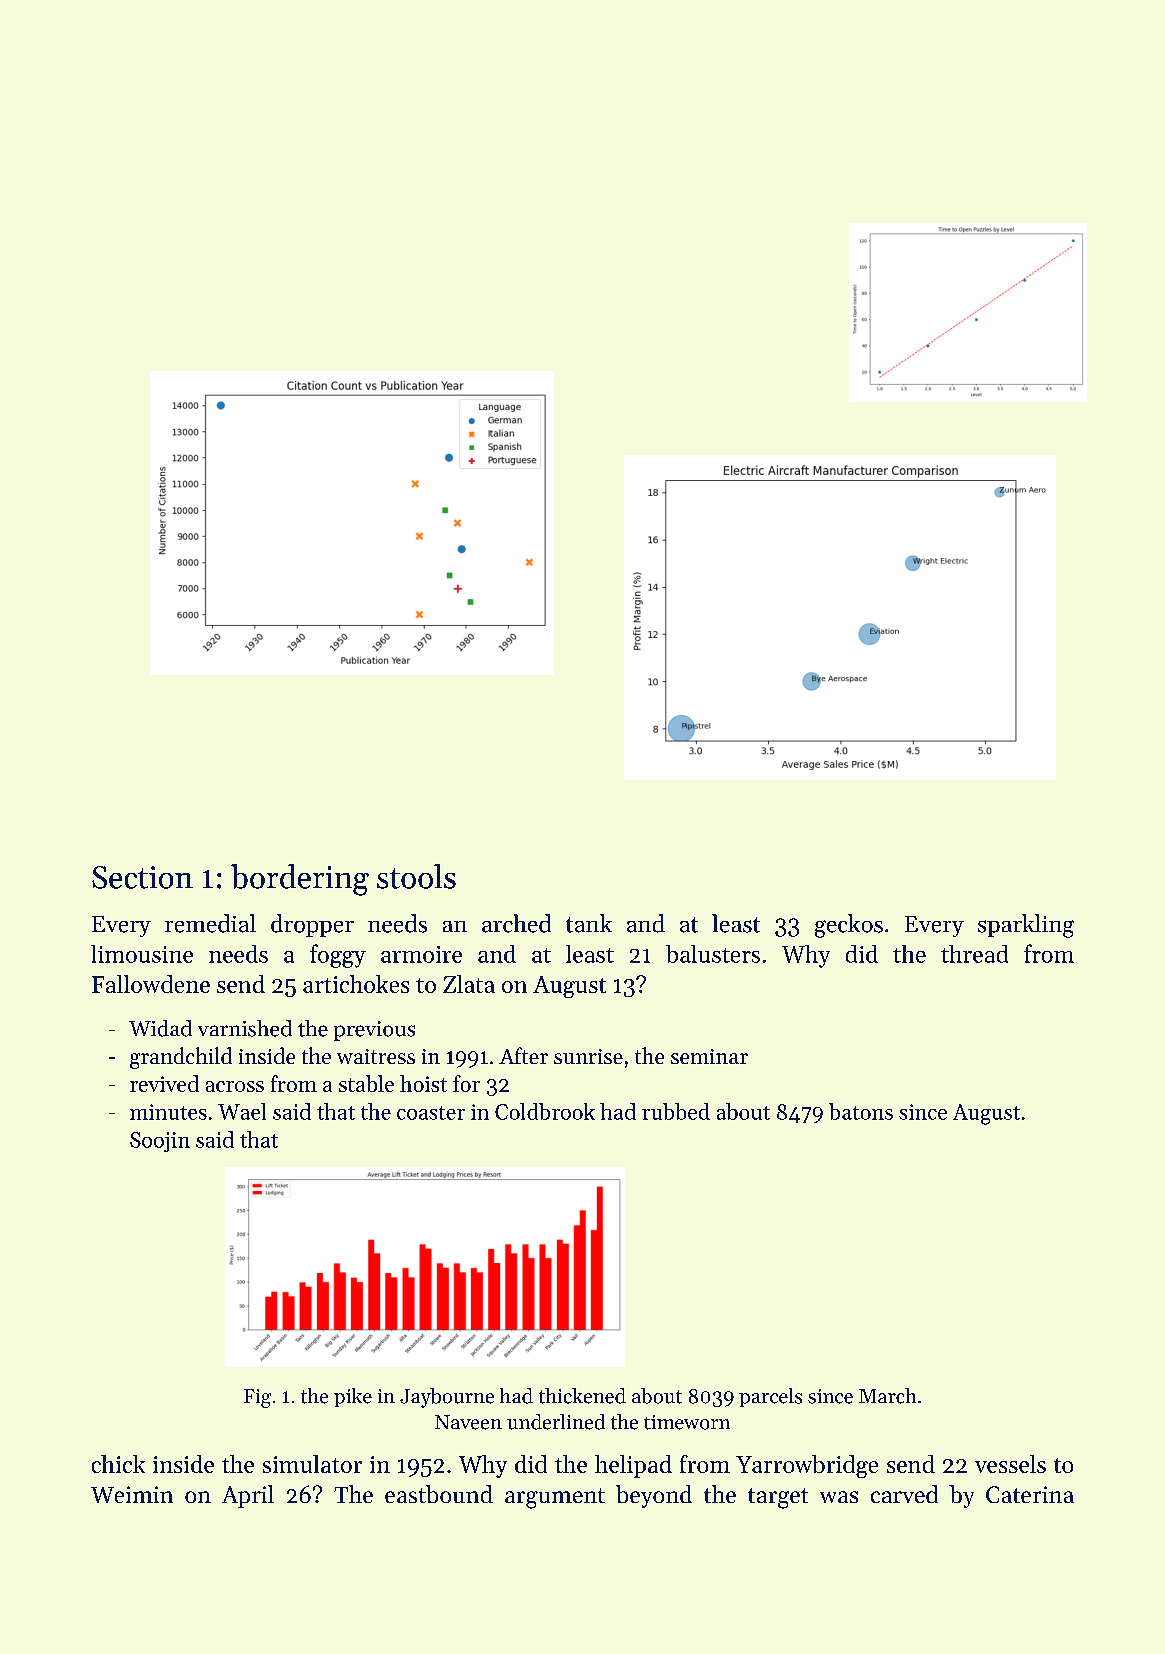 Image resolution: width=1165 pixels, height=1654 pixels. Describe the element at coordinates (582, 1396) in the screenshot. I see `thickened` at that location.
